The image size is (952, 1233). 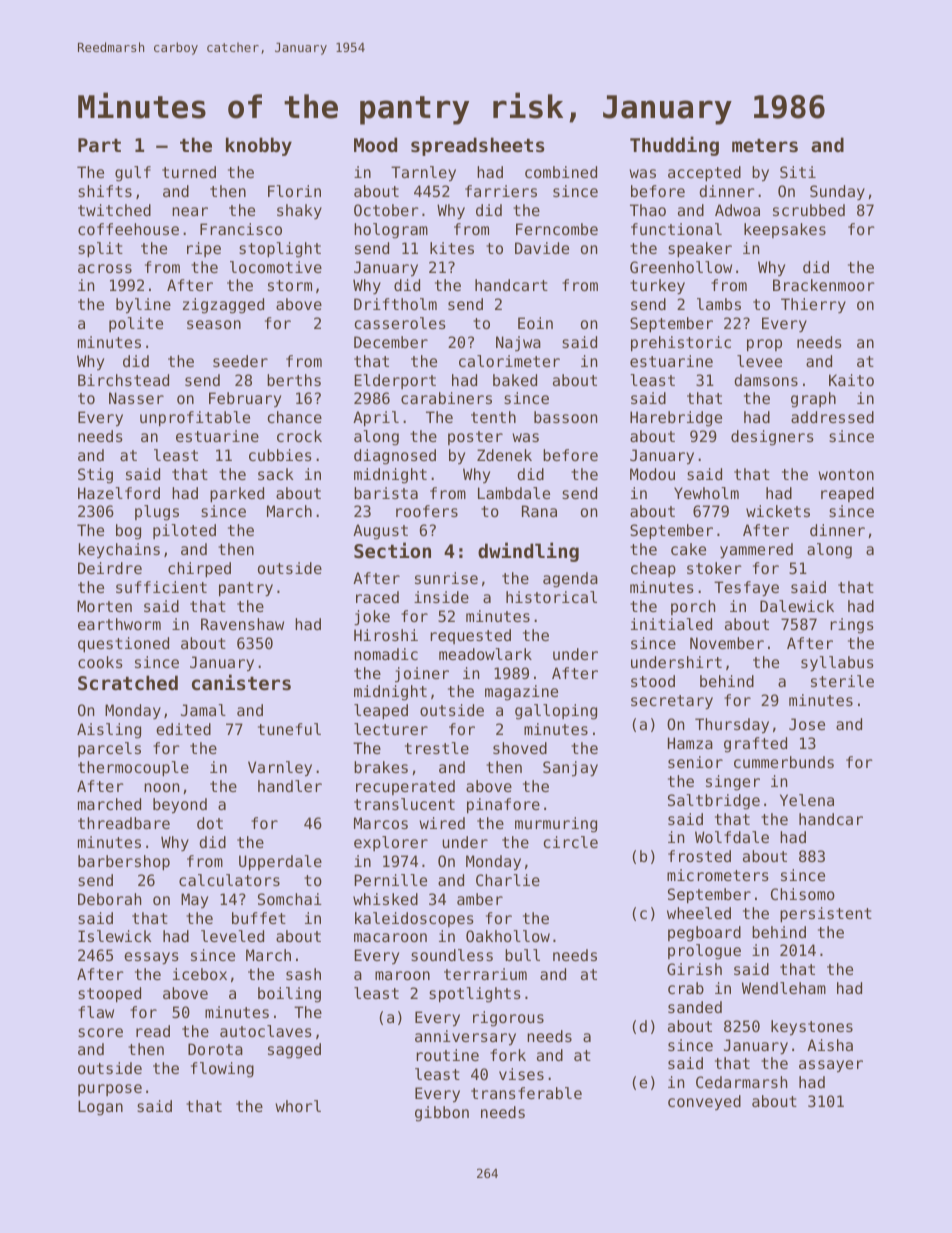 What do you see at coordinates (798, 172) in the screenshot?
I see `Siti` at bounding box center [798, 172].
